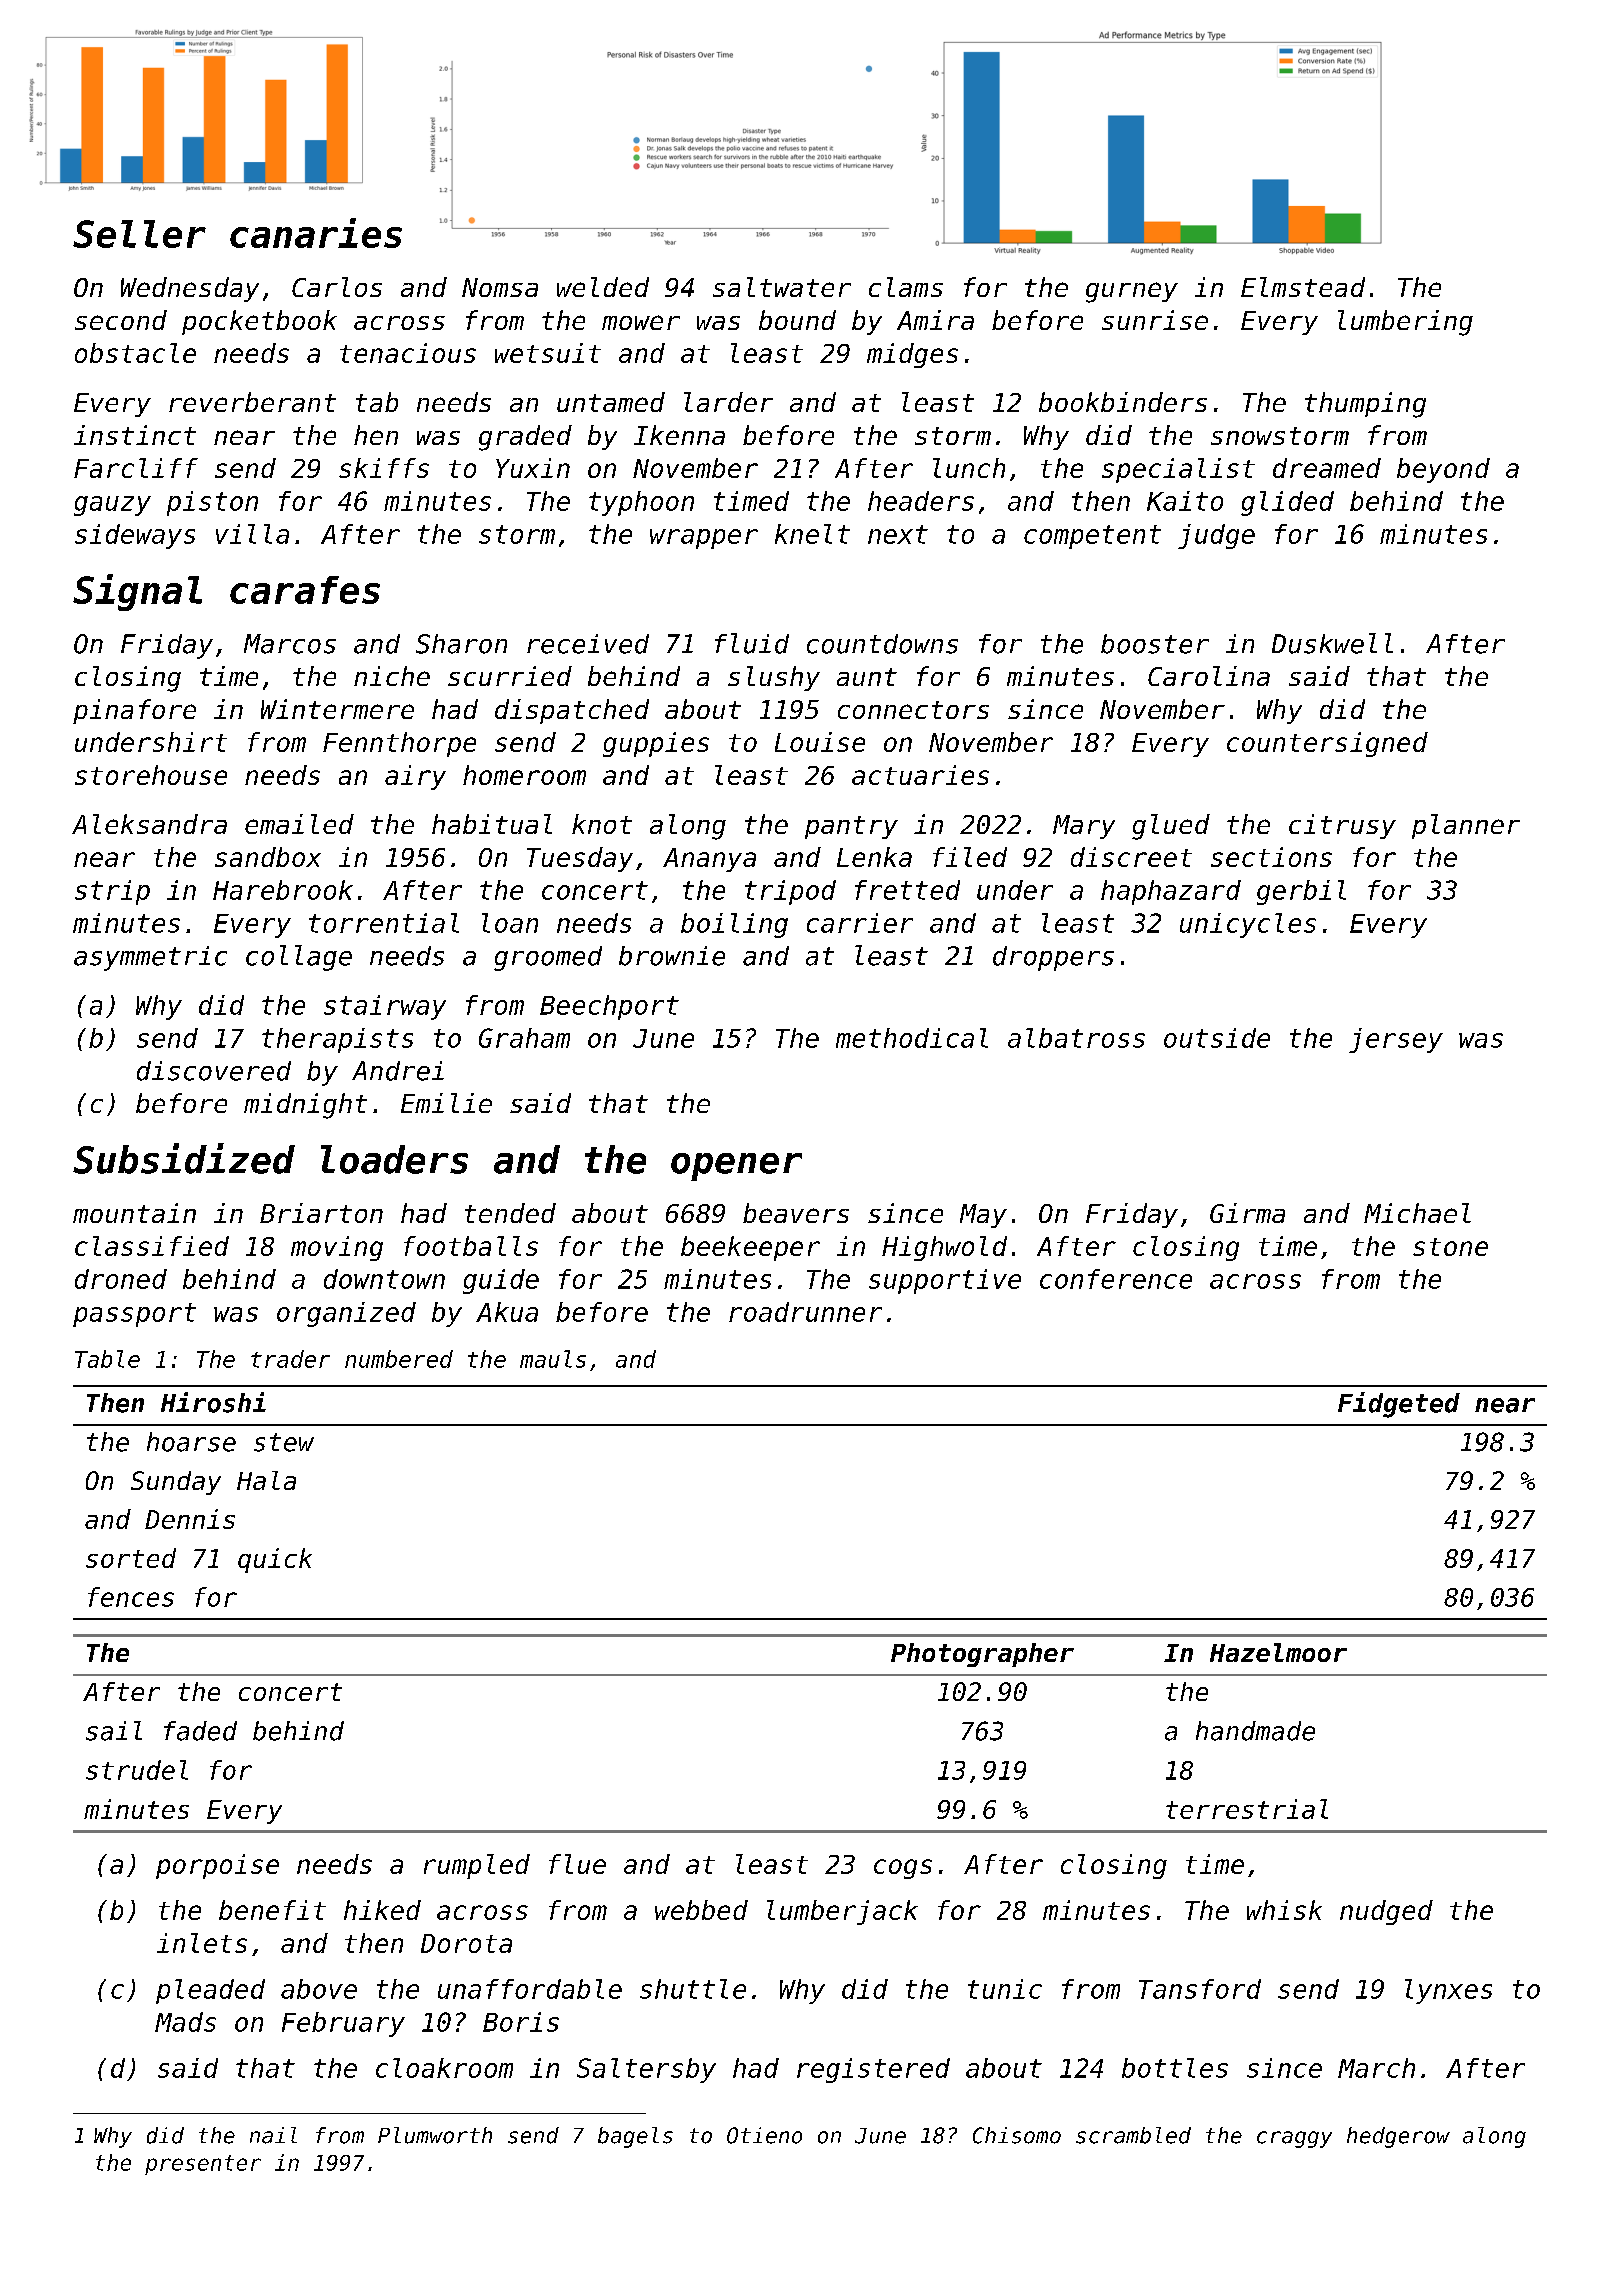 This screenshot has height=2292, width=1620. I want to click on Amira, so click(935, 320).
